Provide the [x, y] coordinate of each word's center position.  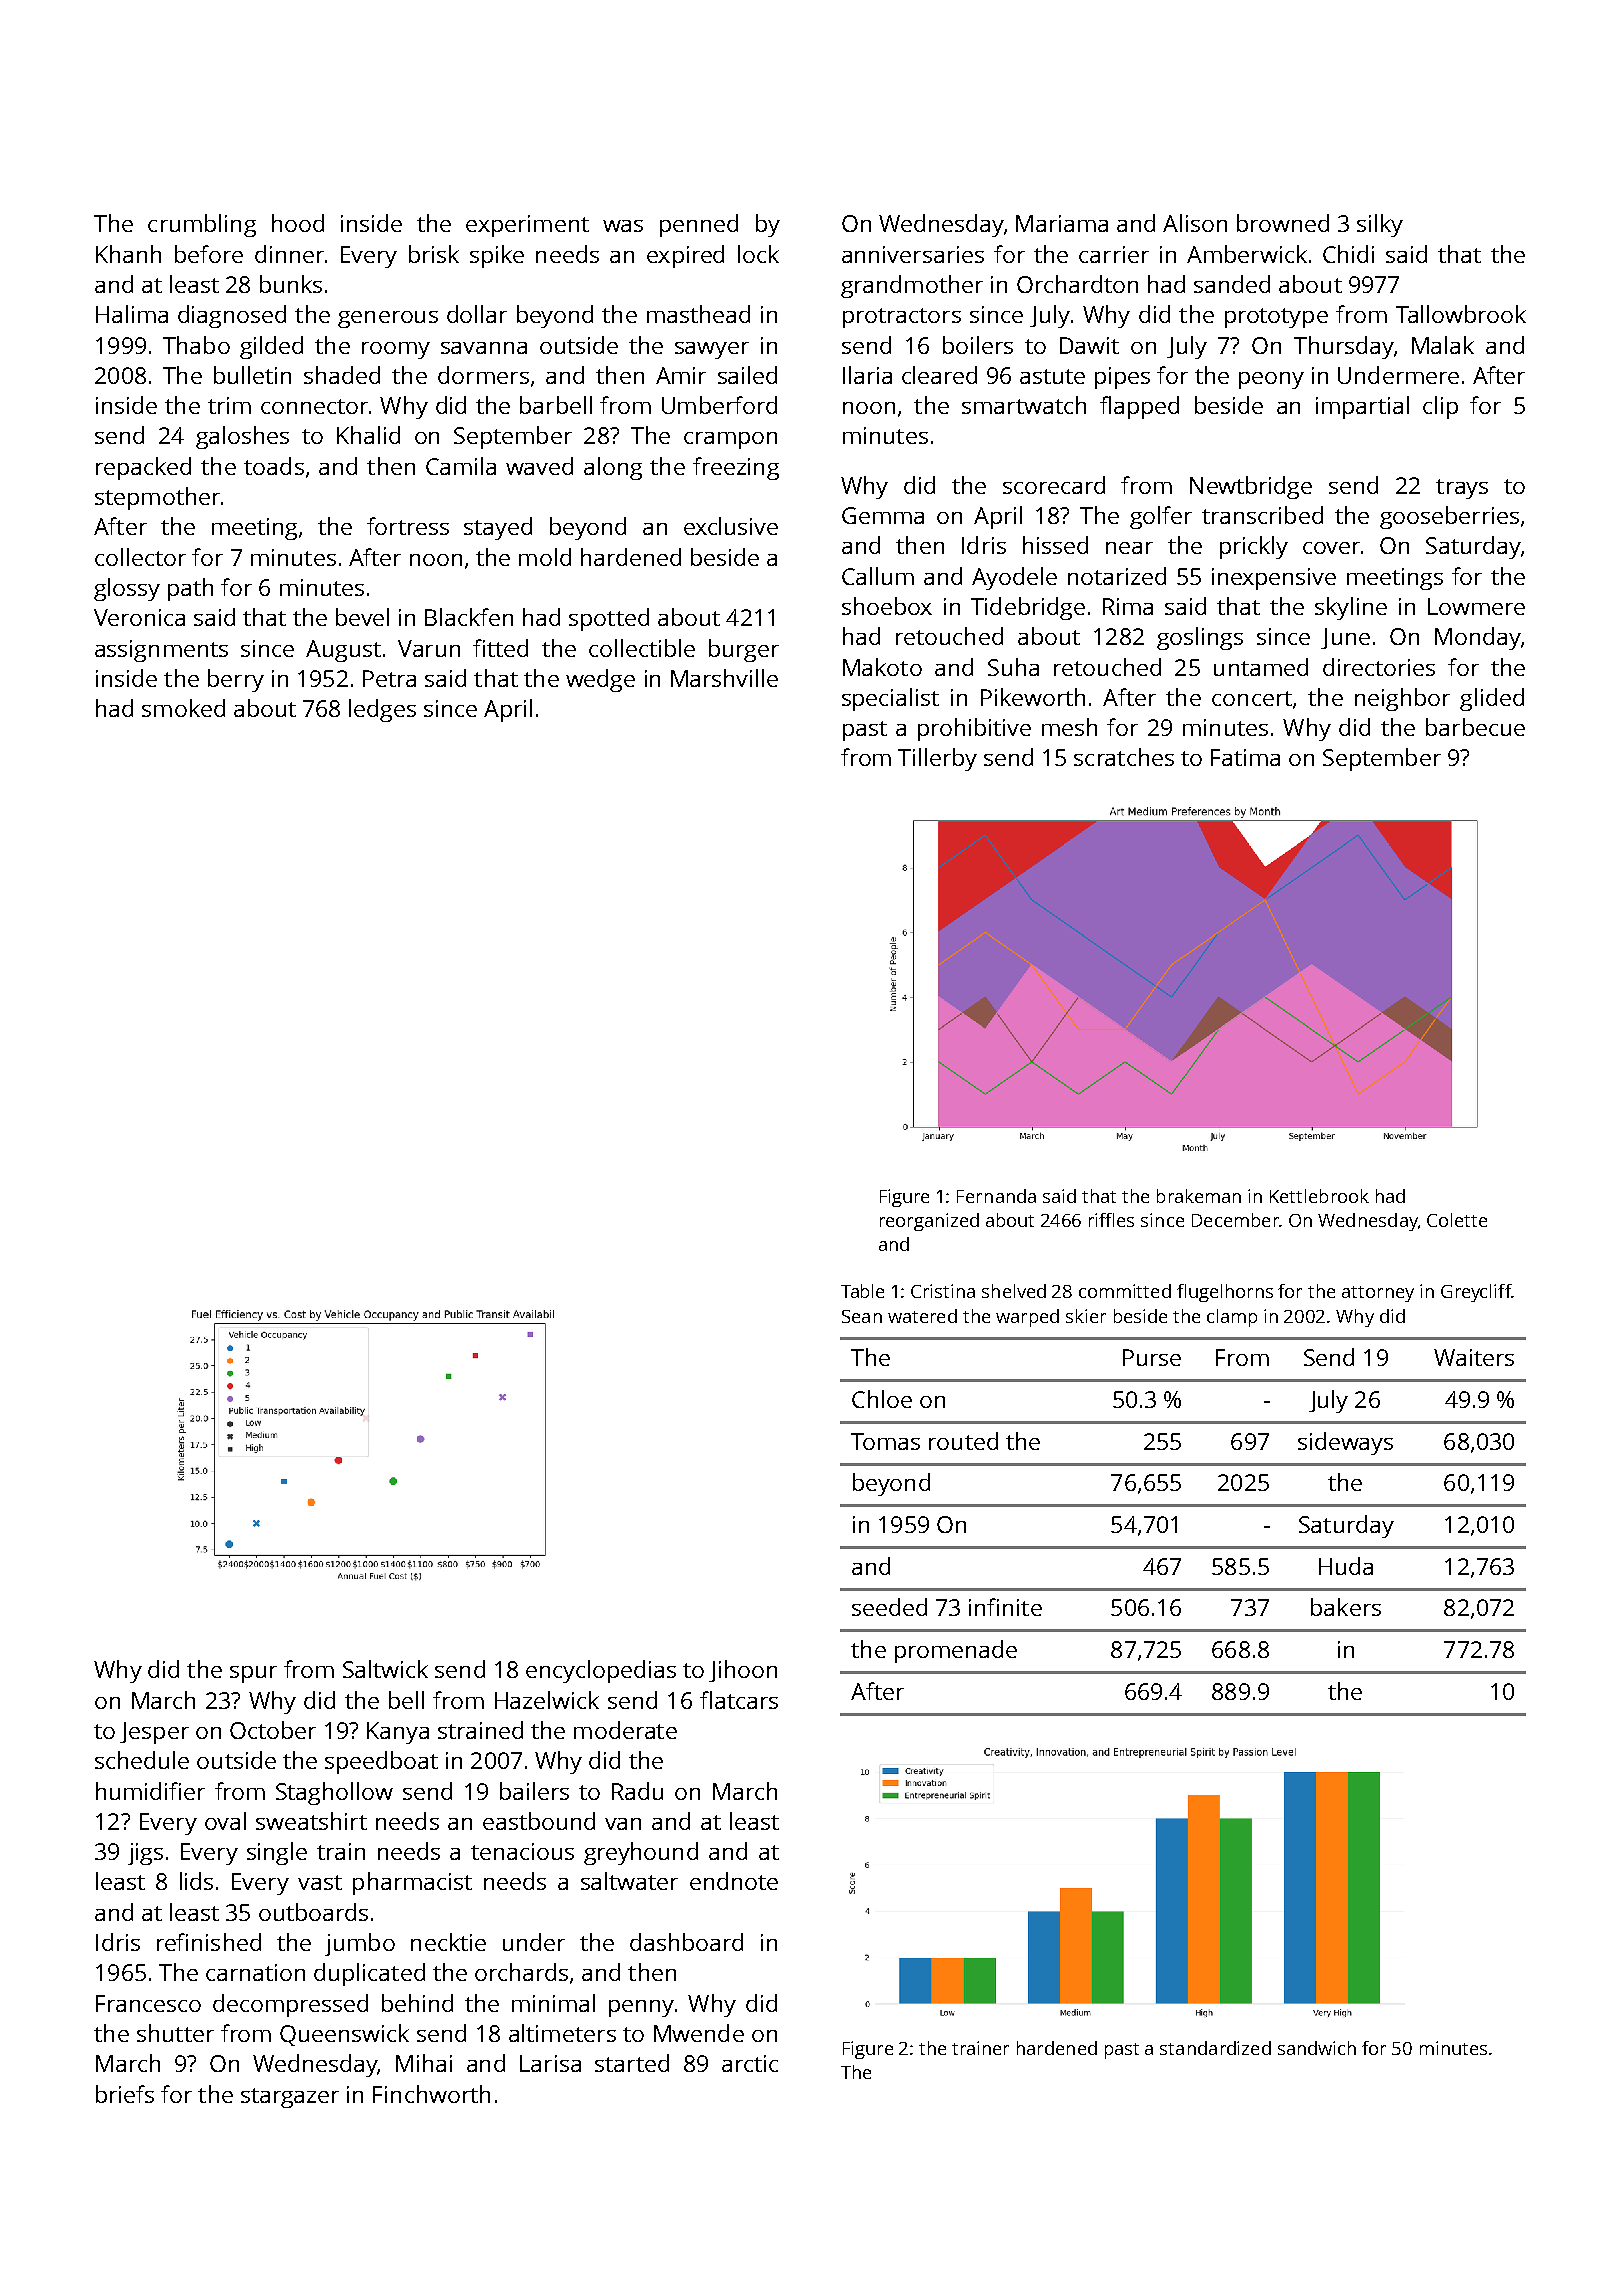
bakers [1346, 1607]
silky [1380, 225]
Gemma [883, 515]
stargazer [290, 2098]
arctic [750, 2063]
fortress [408, 526]
